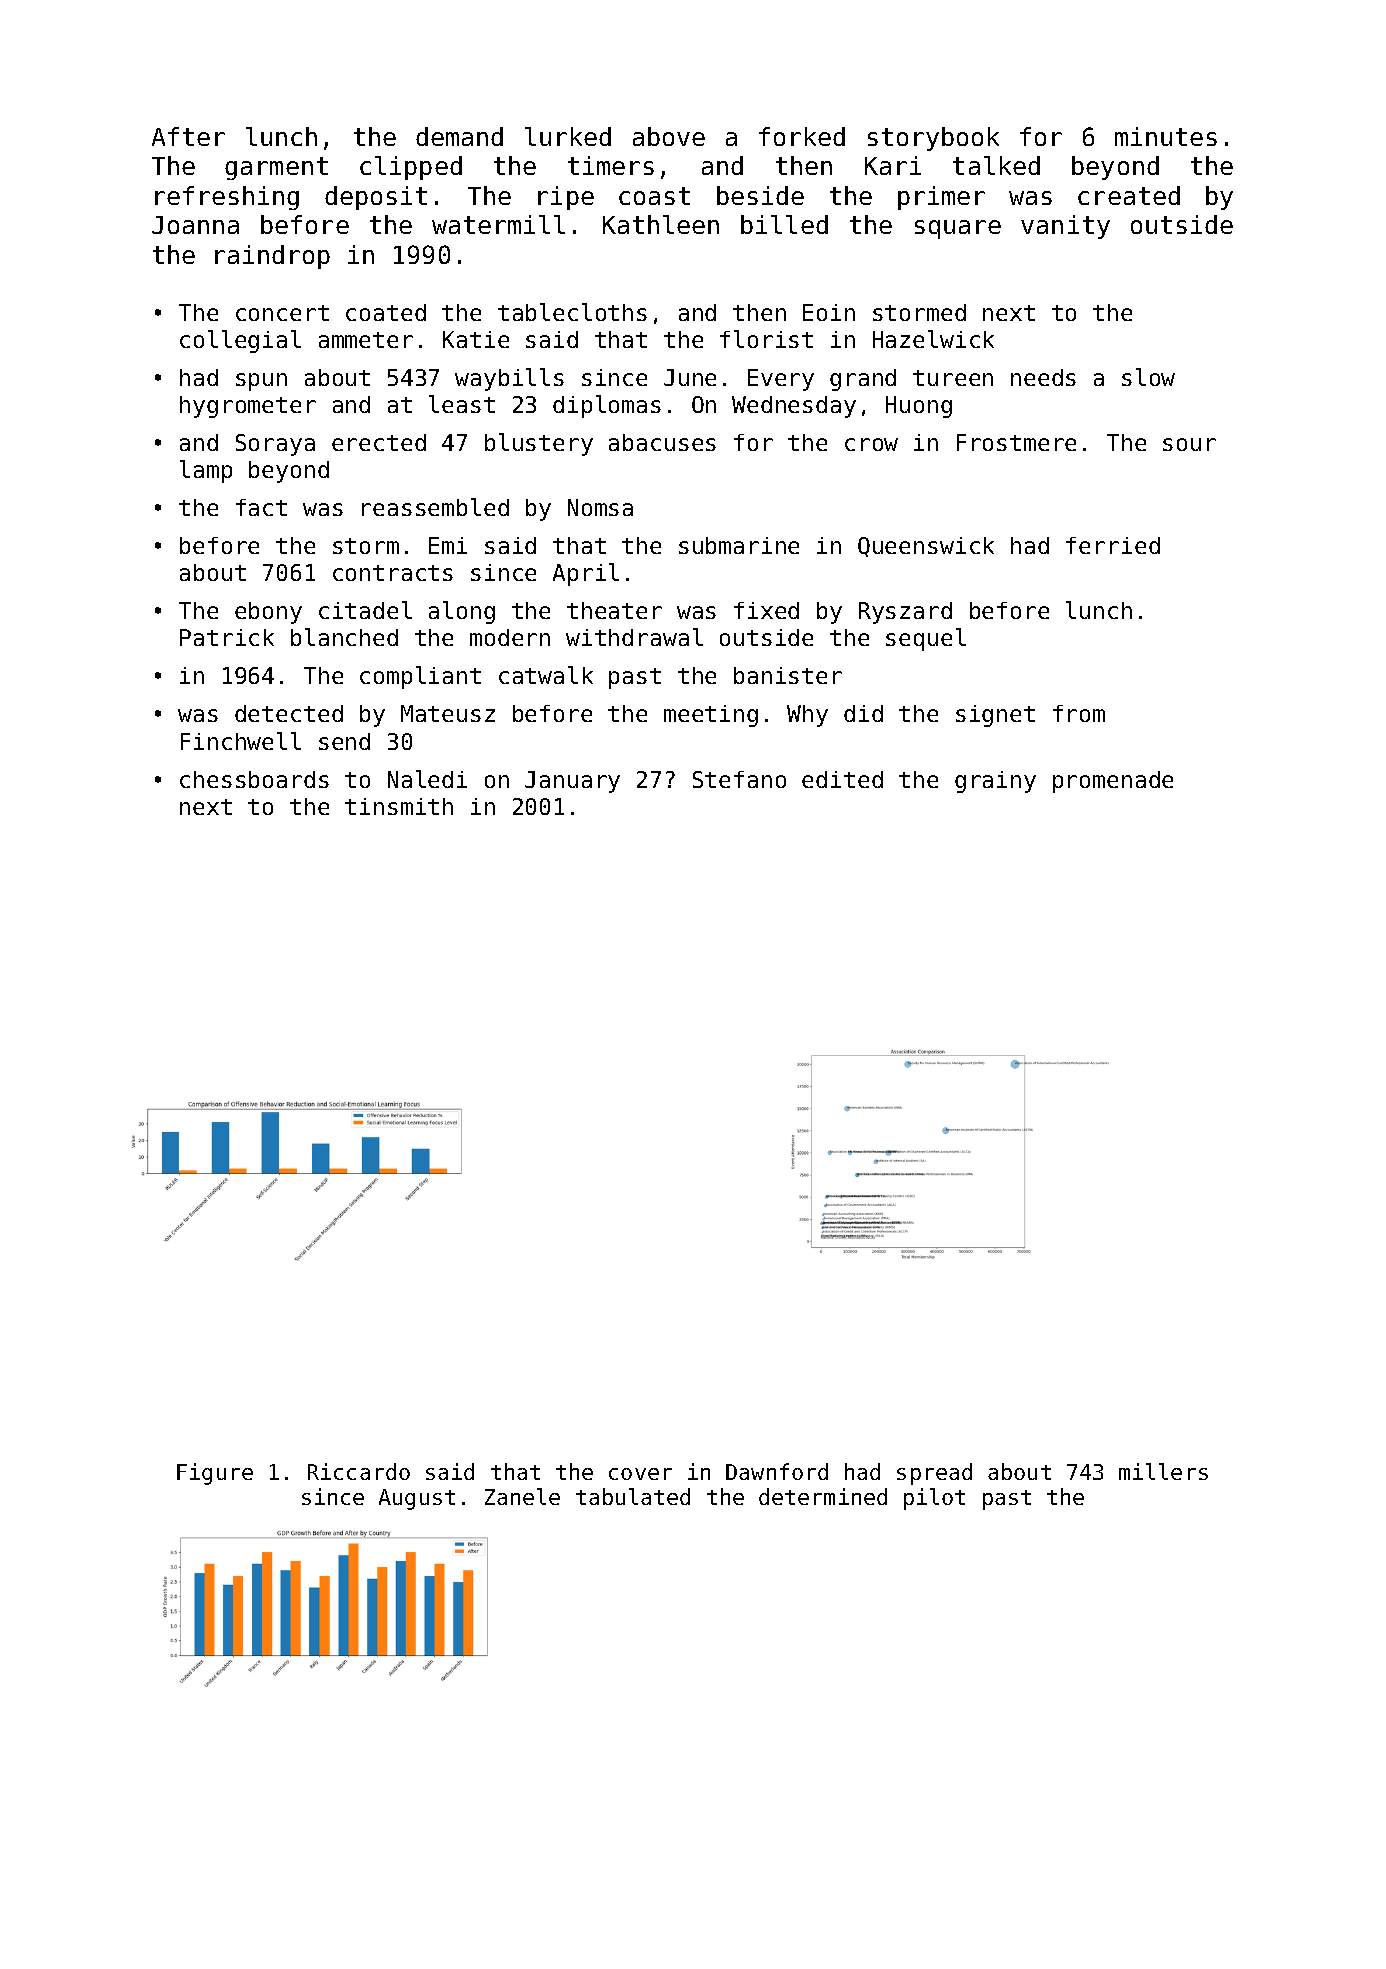  I want to click on Queenswick, so click(926, 547).
